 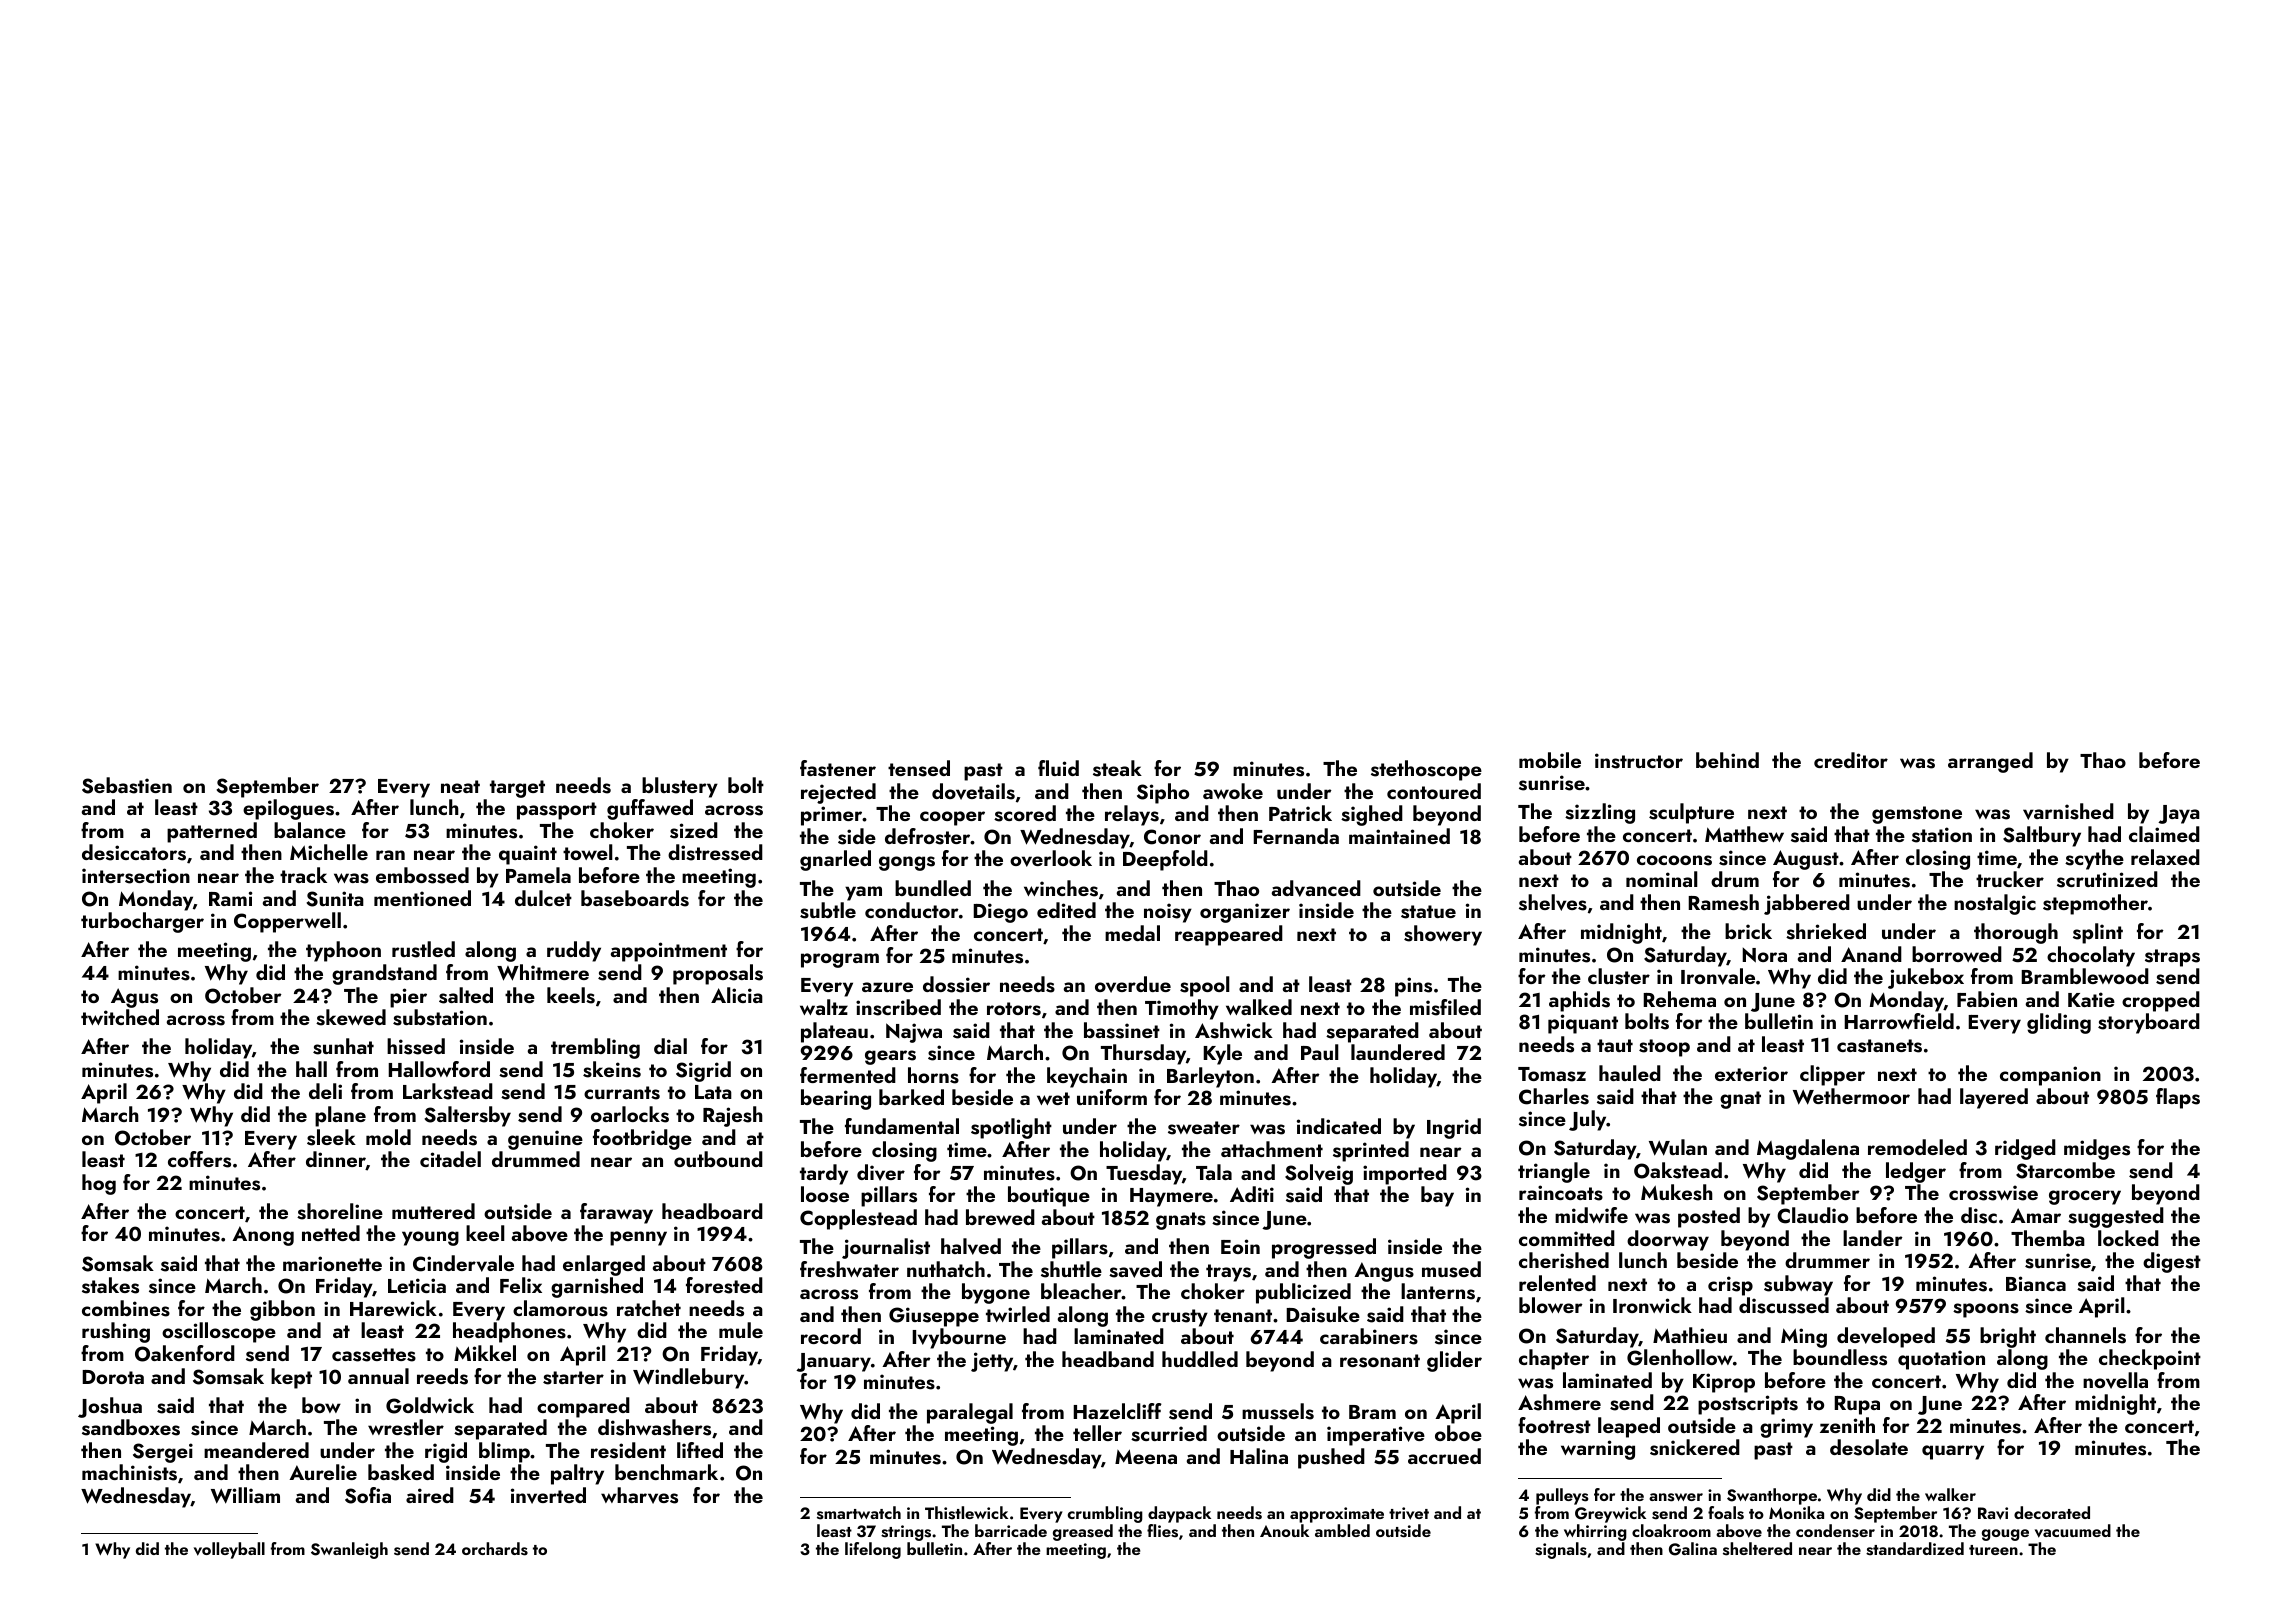 I want to click on companion, so click(x=2050, y=1076).
